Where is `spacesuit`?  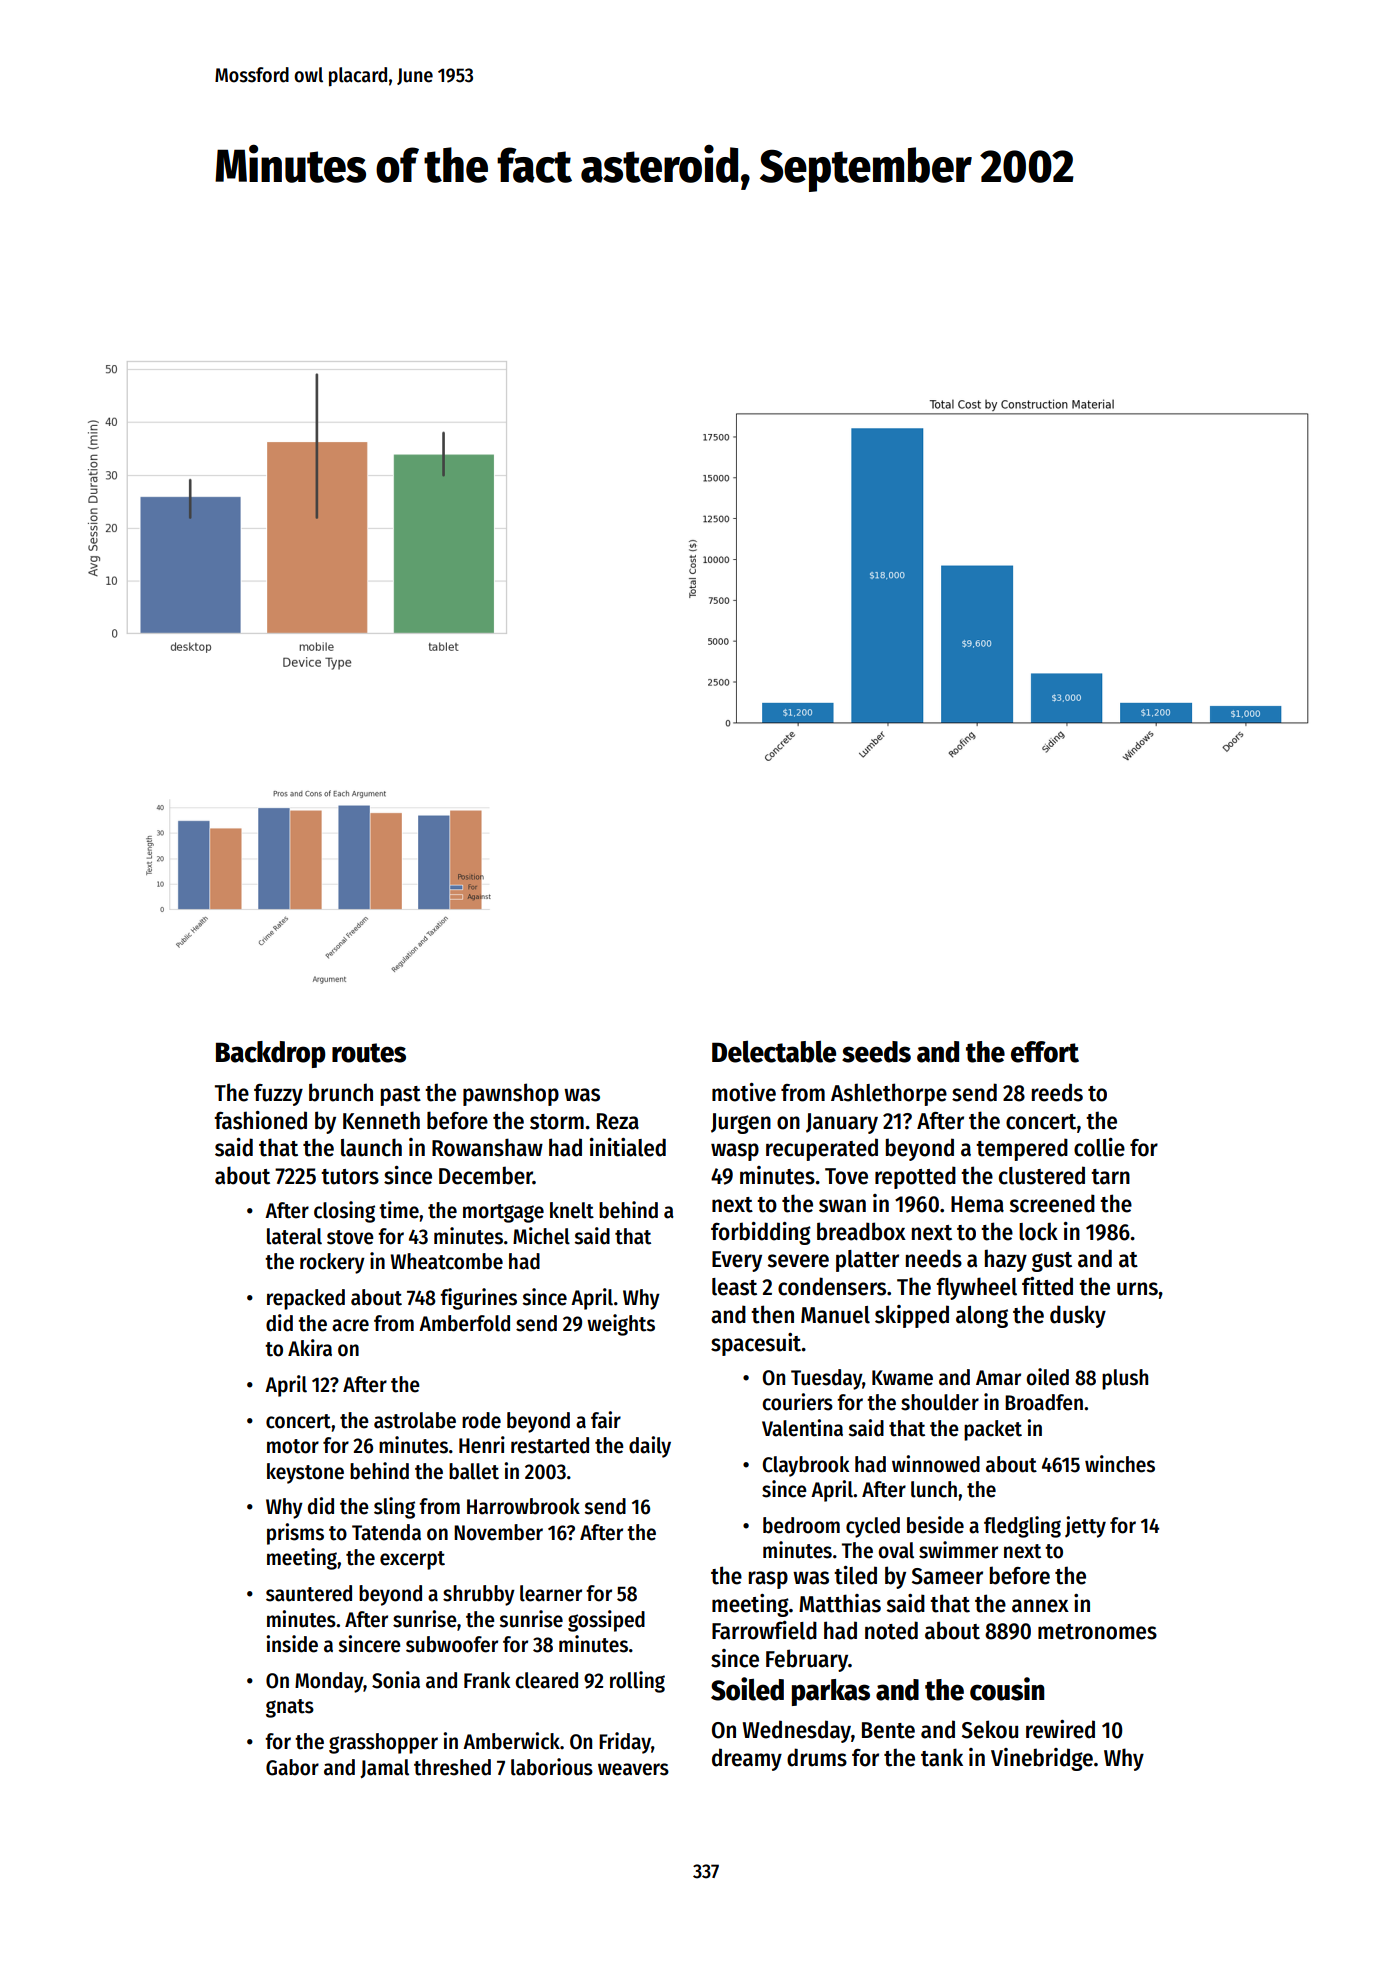 spacesuit is located at coordinates (756, 1344).
